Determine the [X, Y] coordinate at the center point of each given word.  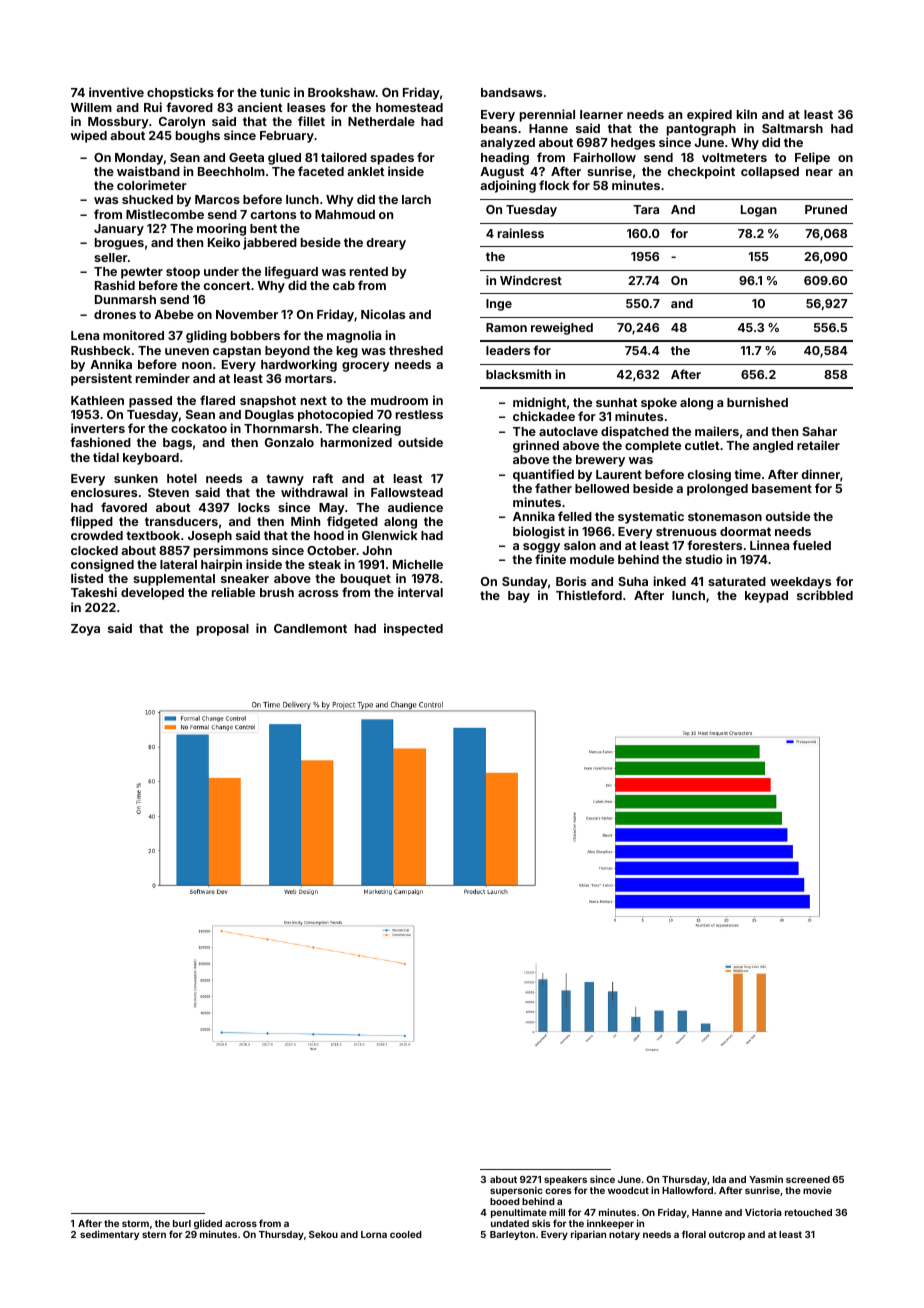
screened [808, 1179]
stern [154, 1234]
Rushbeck [101, 350]
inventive [116, 92]
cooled [406, 1234]
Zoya [85, 630]
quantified [543, 475]
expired [709, 115]
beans [499, 128]
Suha [633, 581]
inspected [413, 629]
